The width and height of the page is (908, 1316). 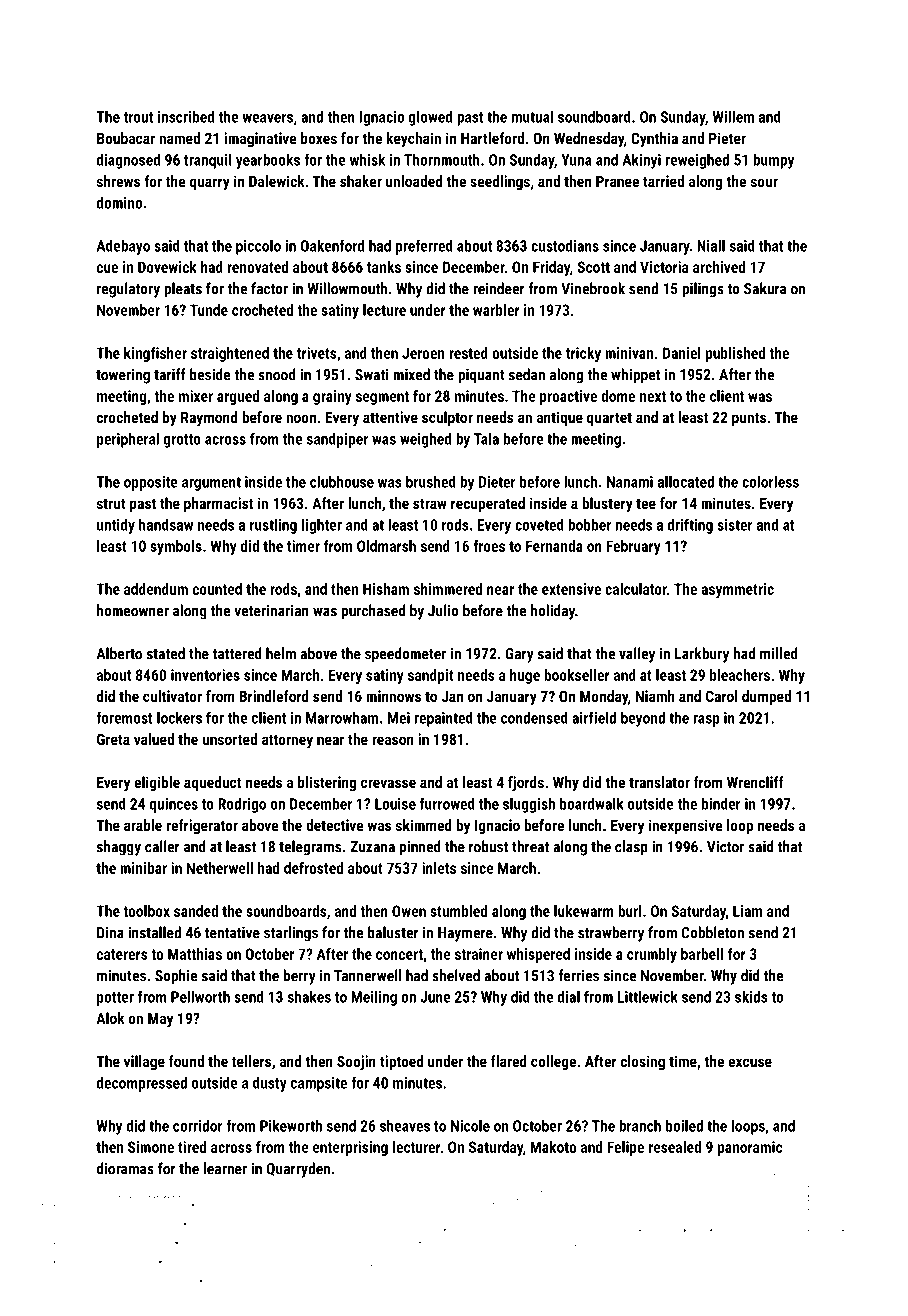 I want to click on sanded, so click(x=196, y=911).
